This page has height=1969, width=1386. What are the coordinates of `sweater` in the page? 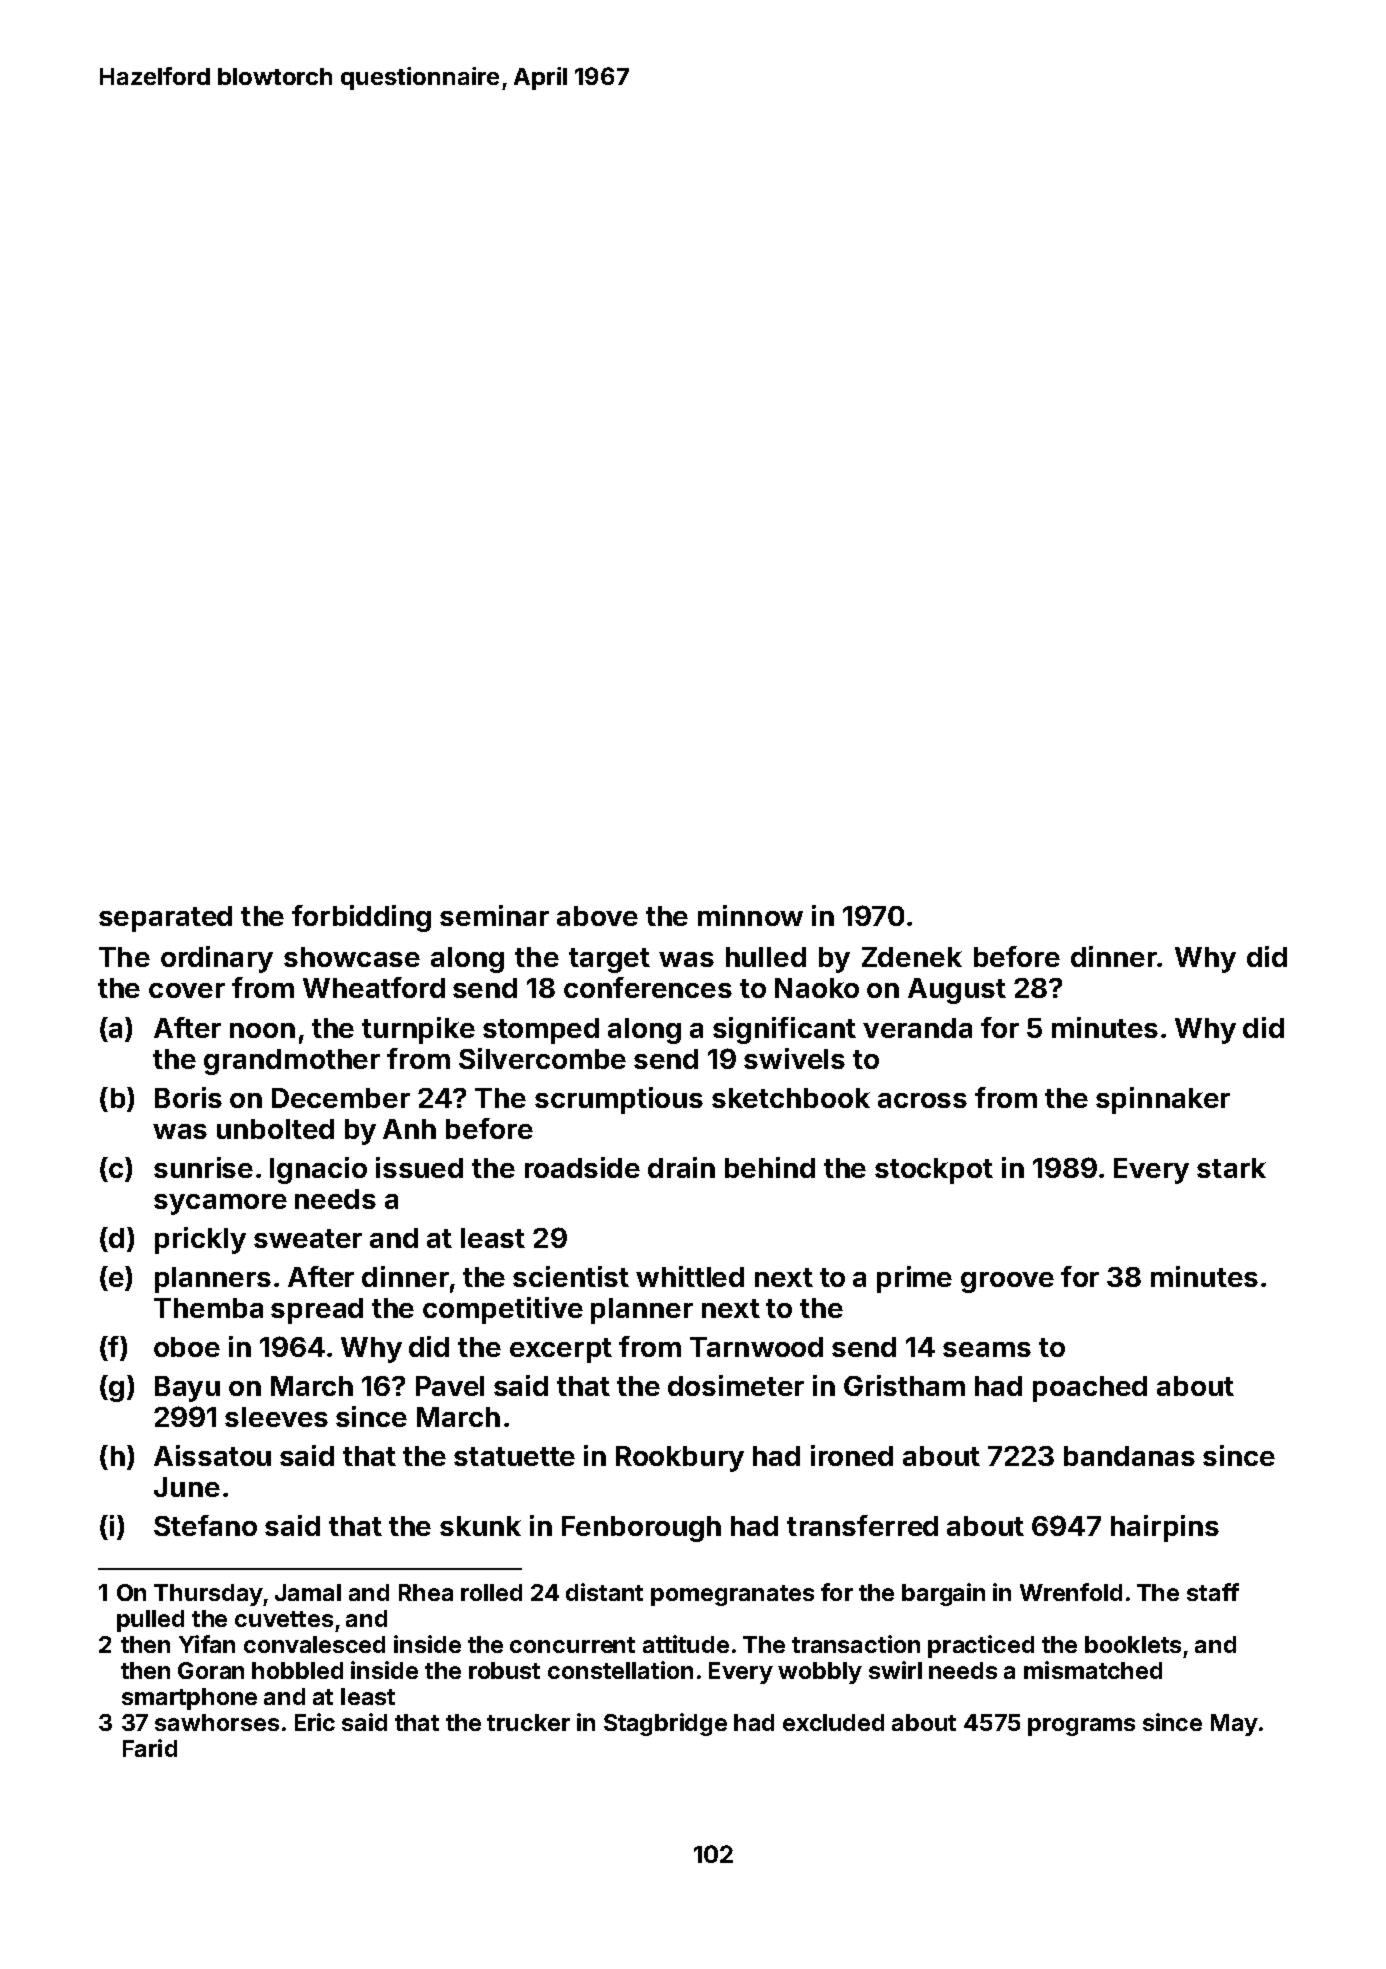 It's located at (308, 1238).
